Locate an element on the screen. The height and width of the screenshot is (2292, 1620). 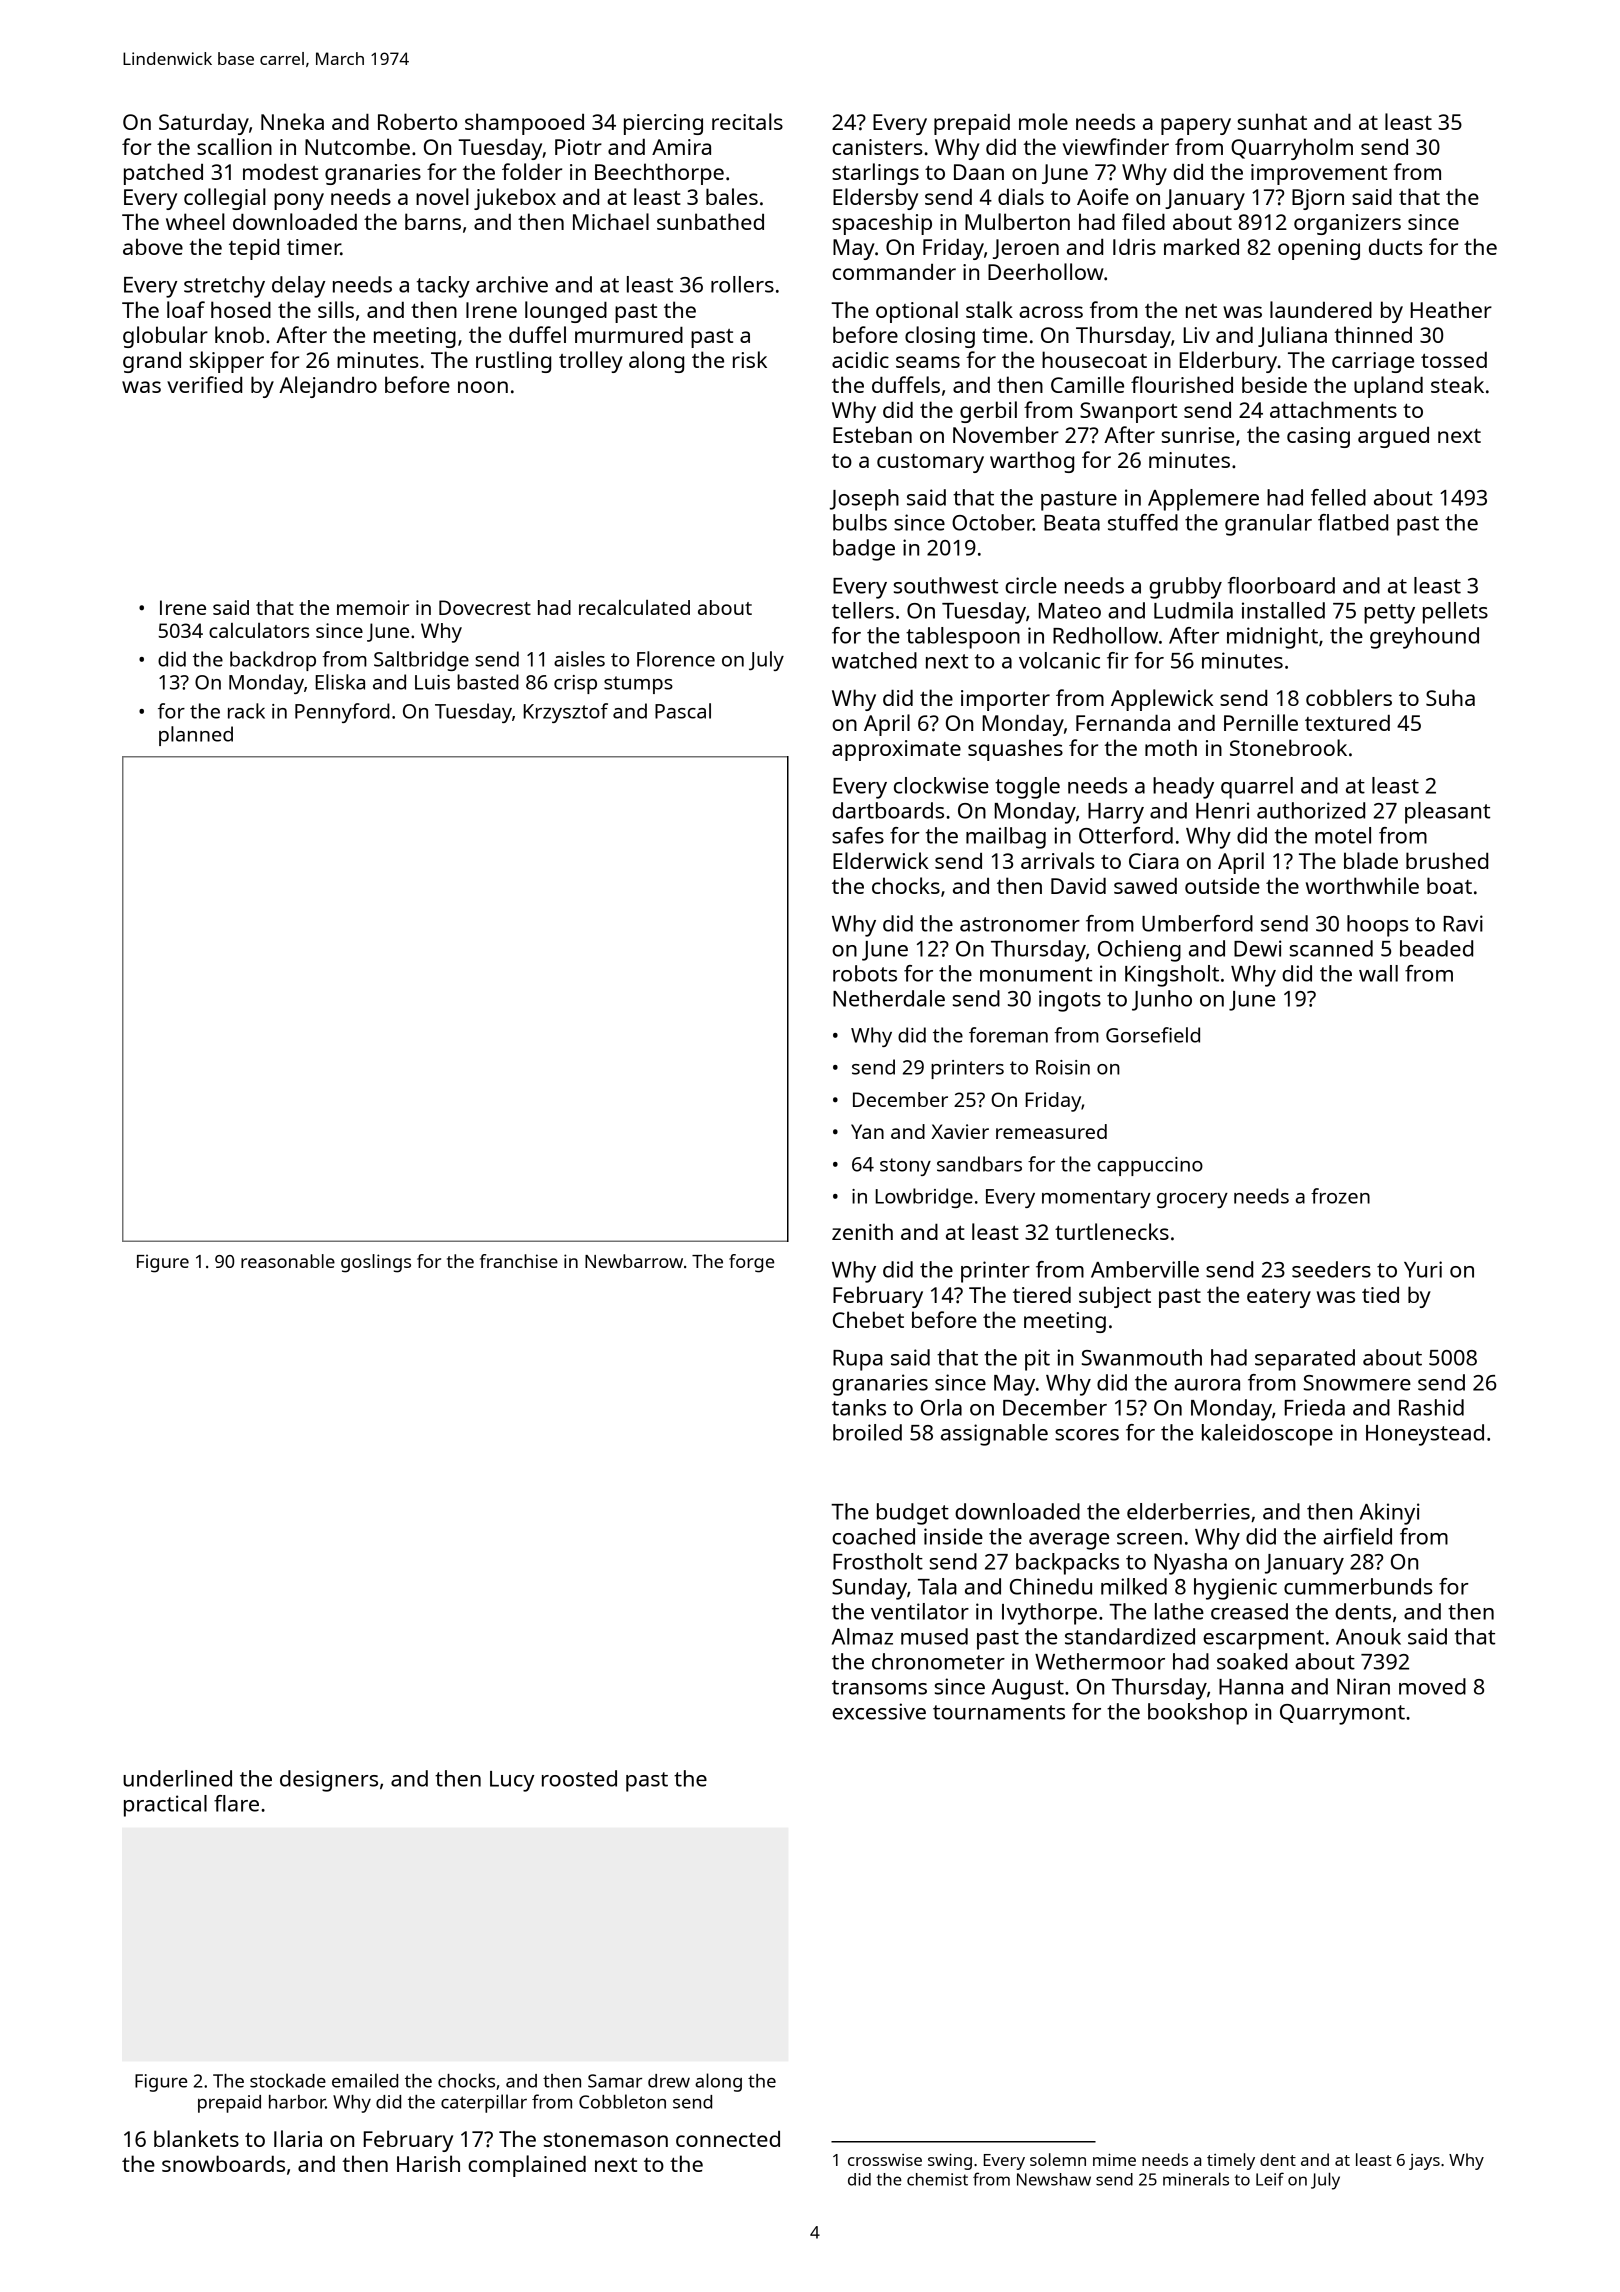
Saturday is located at coordinates (204, 124).
